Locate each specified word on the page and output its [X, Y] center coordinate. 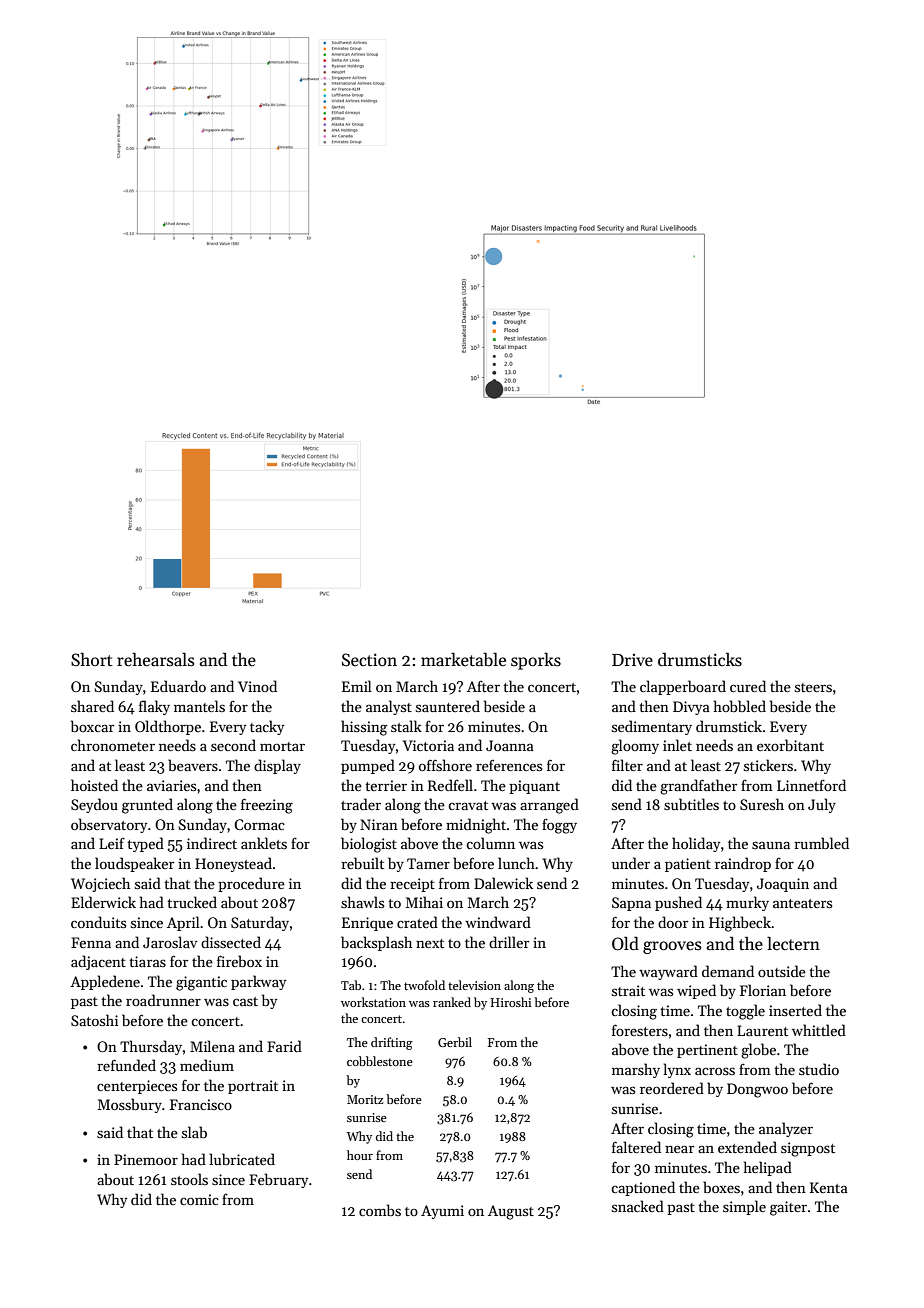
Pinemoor [146, 1159]
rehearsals [156, 660]
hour [360, 1155]
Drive [632, 659]
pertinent [707, 1051]
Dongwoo [757, 1090]
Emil [357, 686]
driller [509, 942]
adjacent [98, 962]
